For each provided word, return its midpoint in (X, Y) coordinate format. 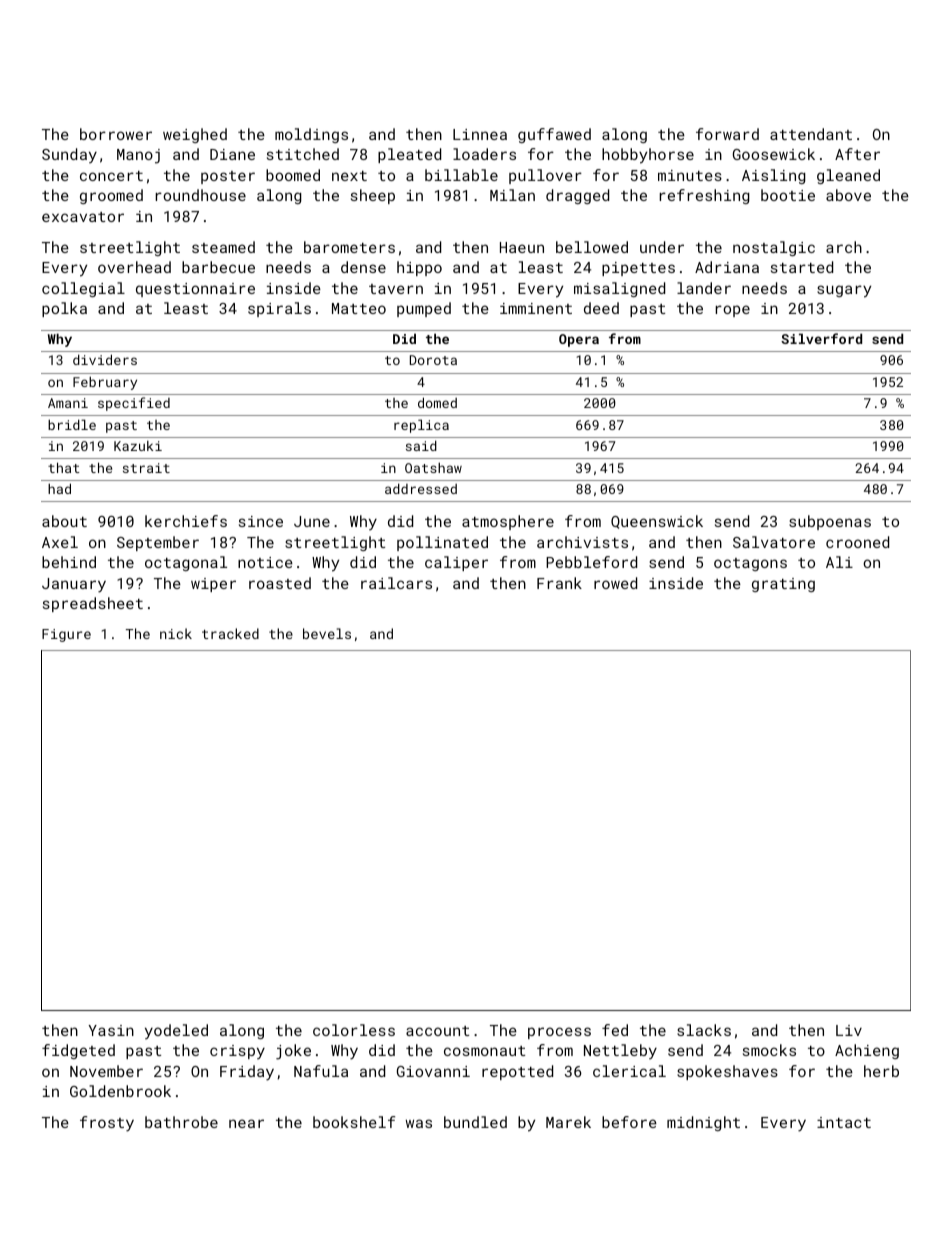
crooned (857, 542)
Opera (579, 340)
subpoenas (830, 522)
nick (176, 633)
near (246, 1123)
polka (64, 309)
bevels (327, 633)
